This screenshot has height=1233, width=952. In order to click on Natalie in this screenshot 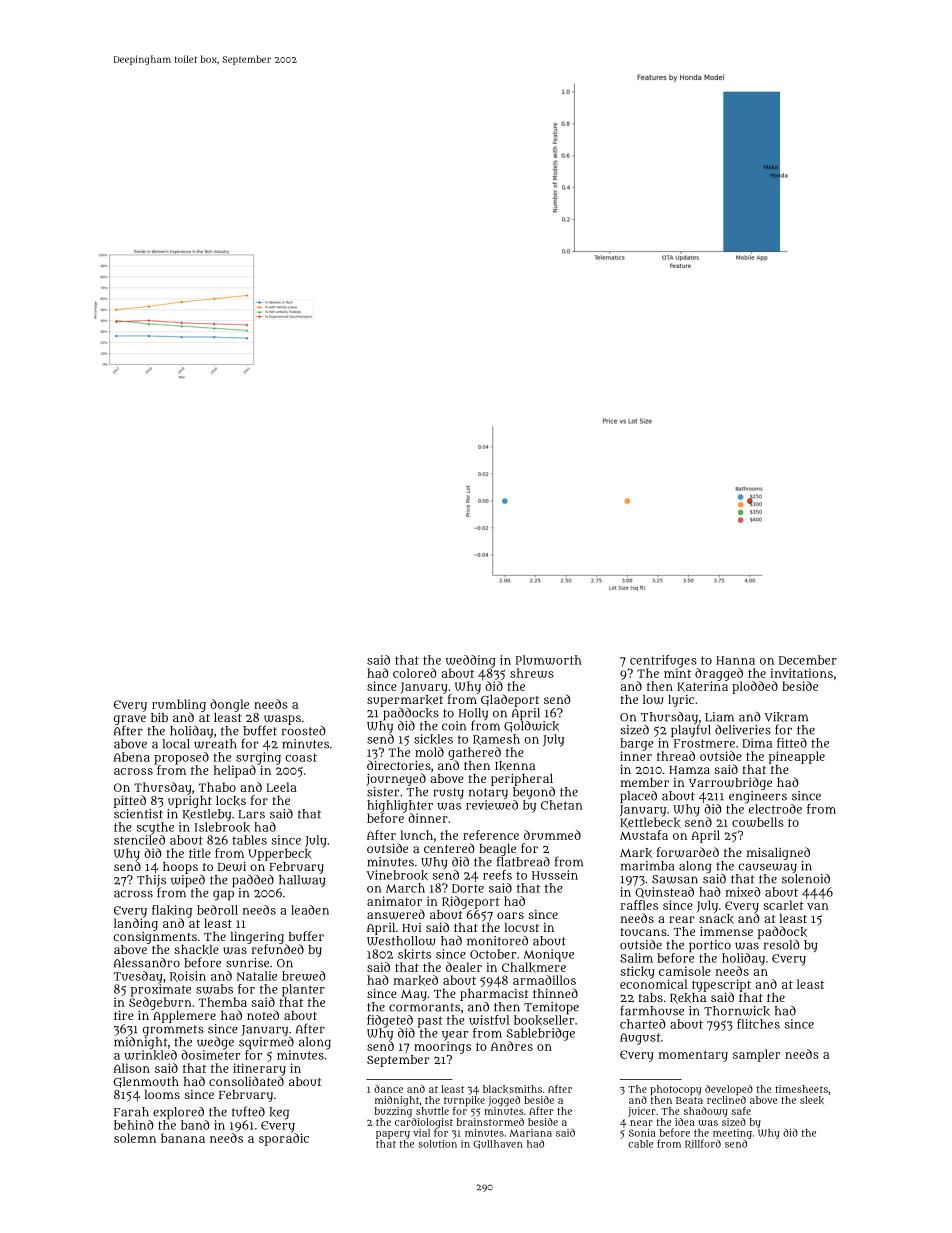, I will do `click(257, 976)`.
